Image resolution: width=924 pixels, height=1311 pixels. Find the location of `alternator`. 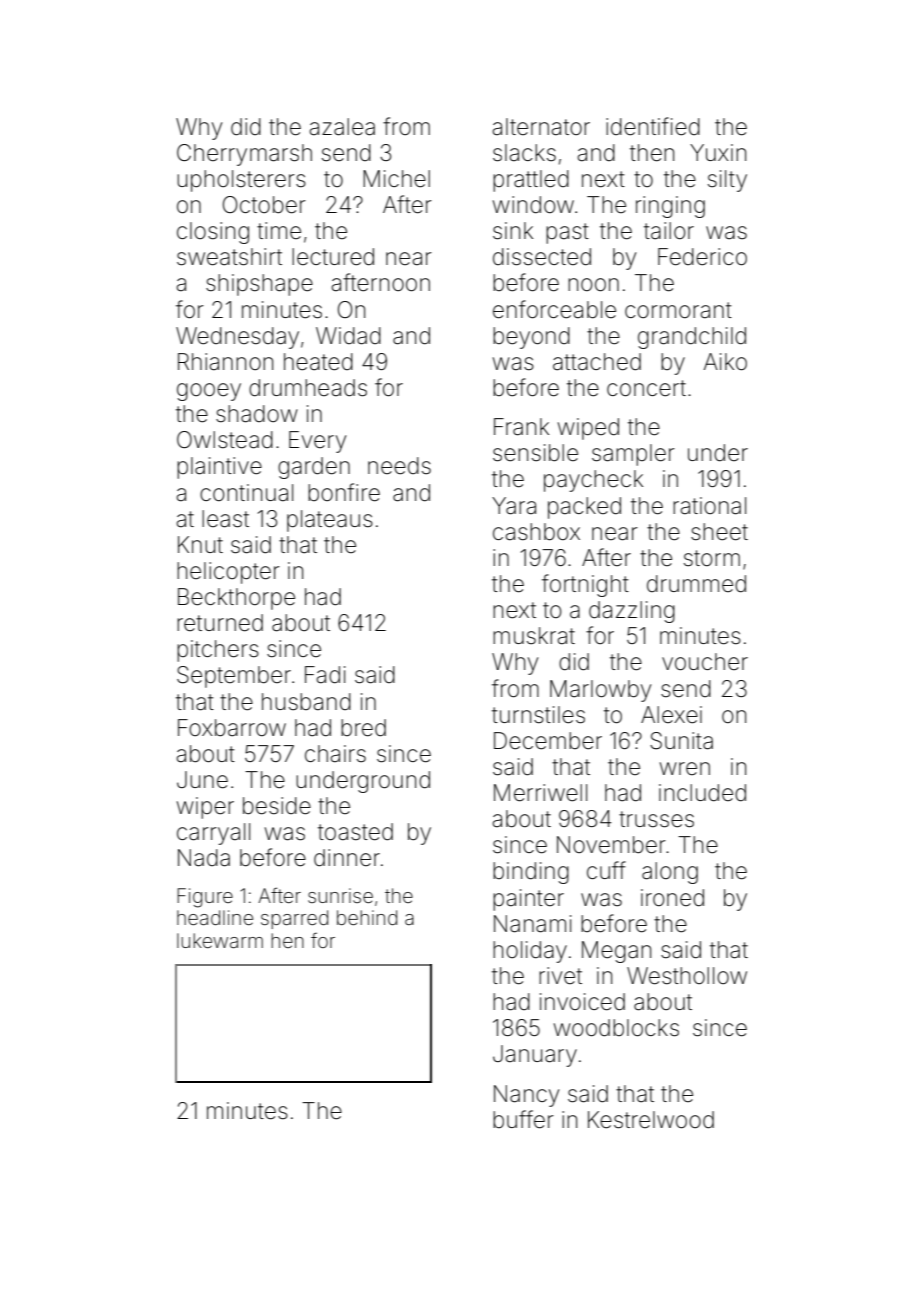

alternator is located at coordinates (541, 127).
